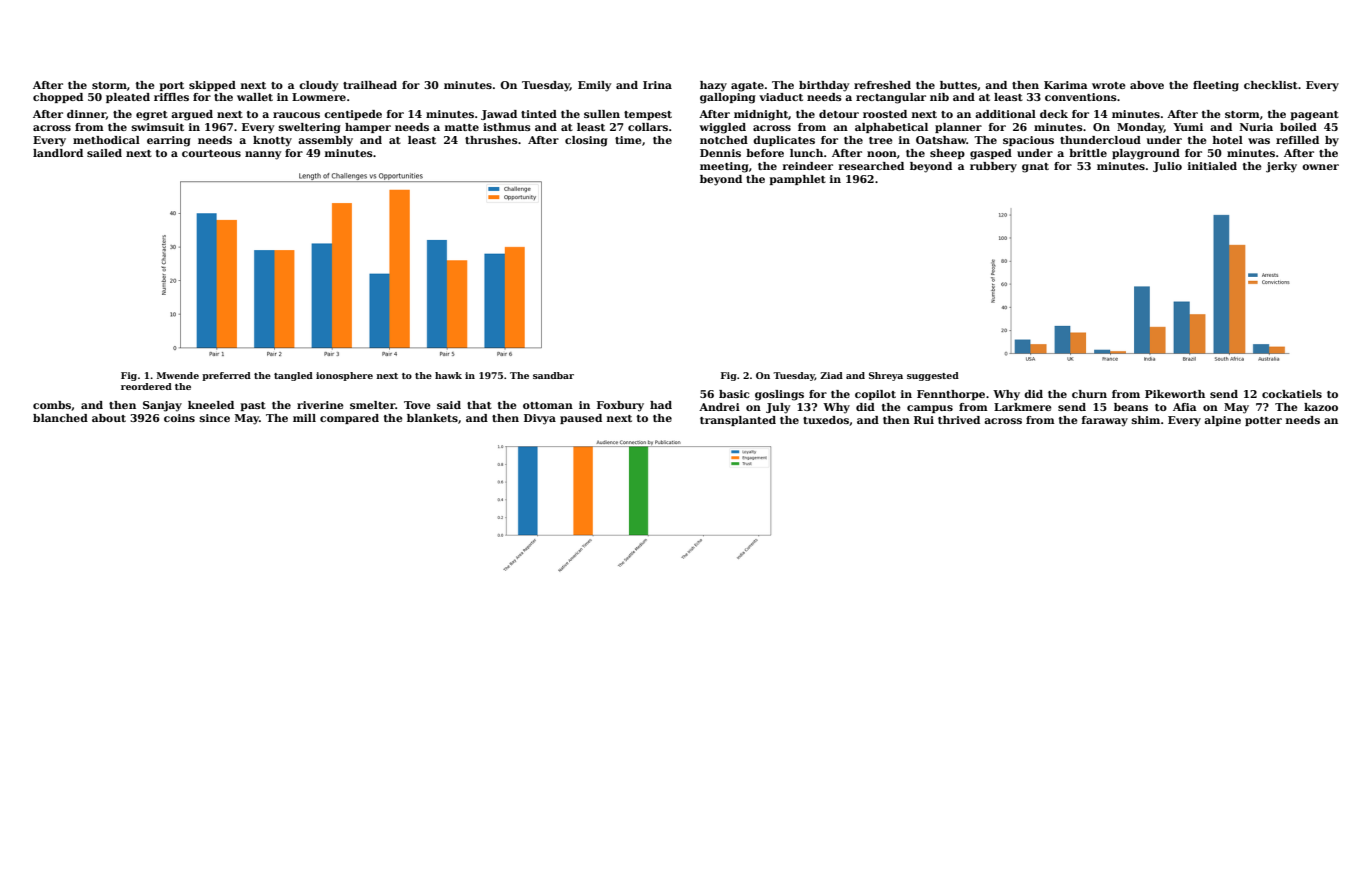 The image size is (1372, 887). What do you see at coordinates (1292, 394) in the image?
I see `cockatiels` at bounding box center [1292, 394].
